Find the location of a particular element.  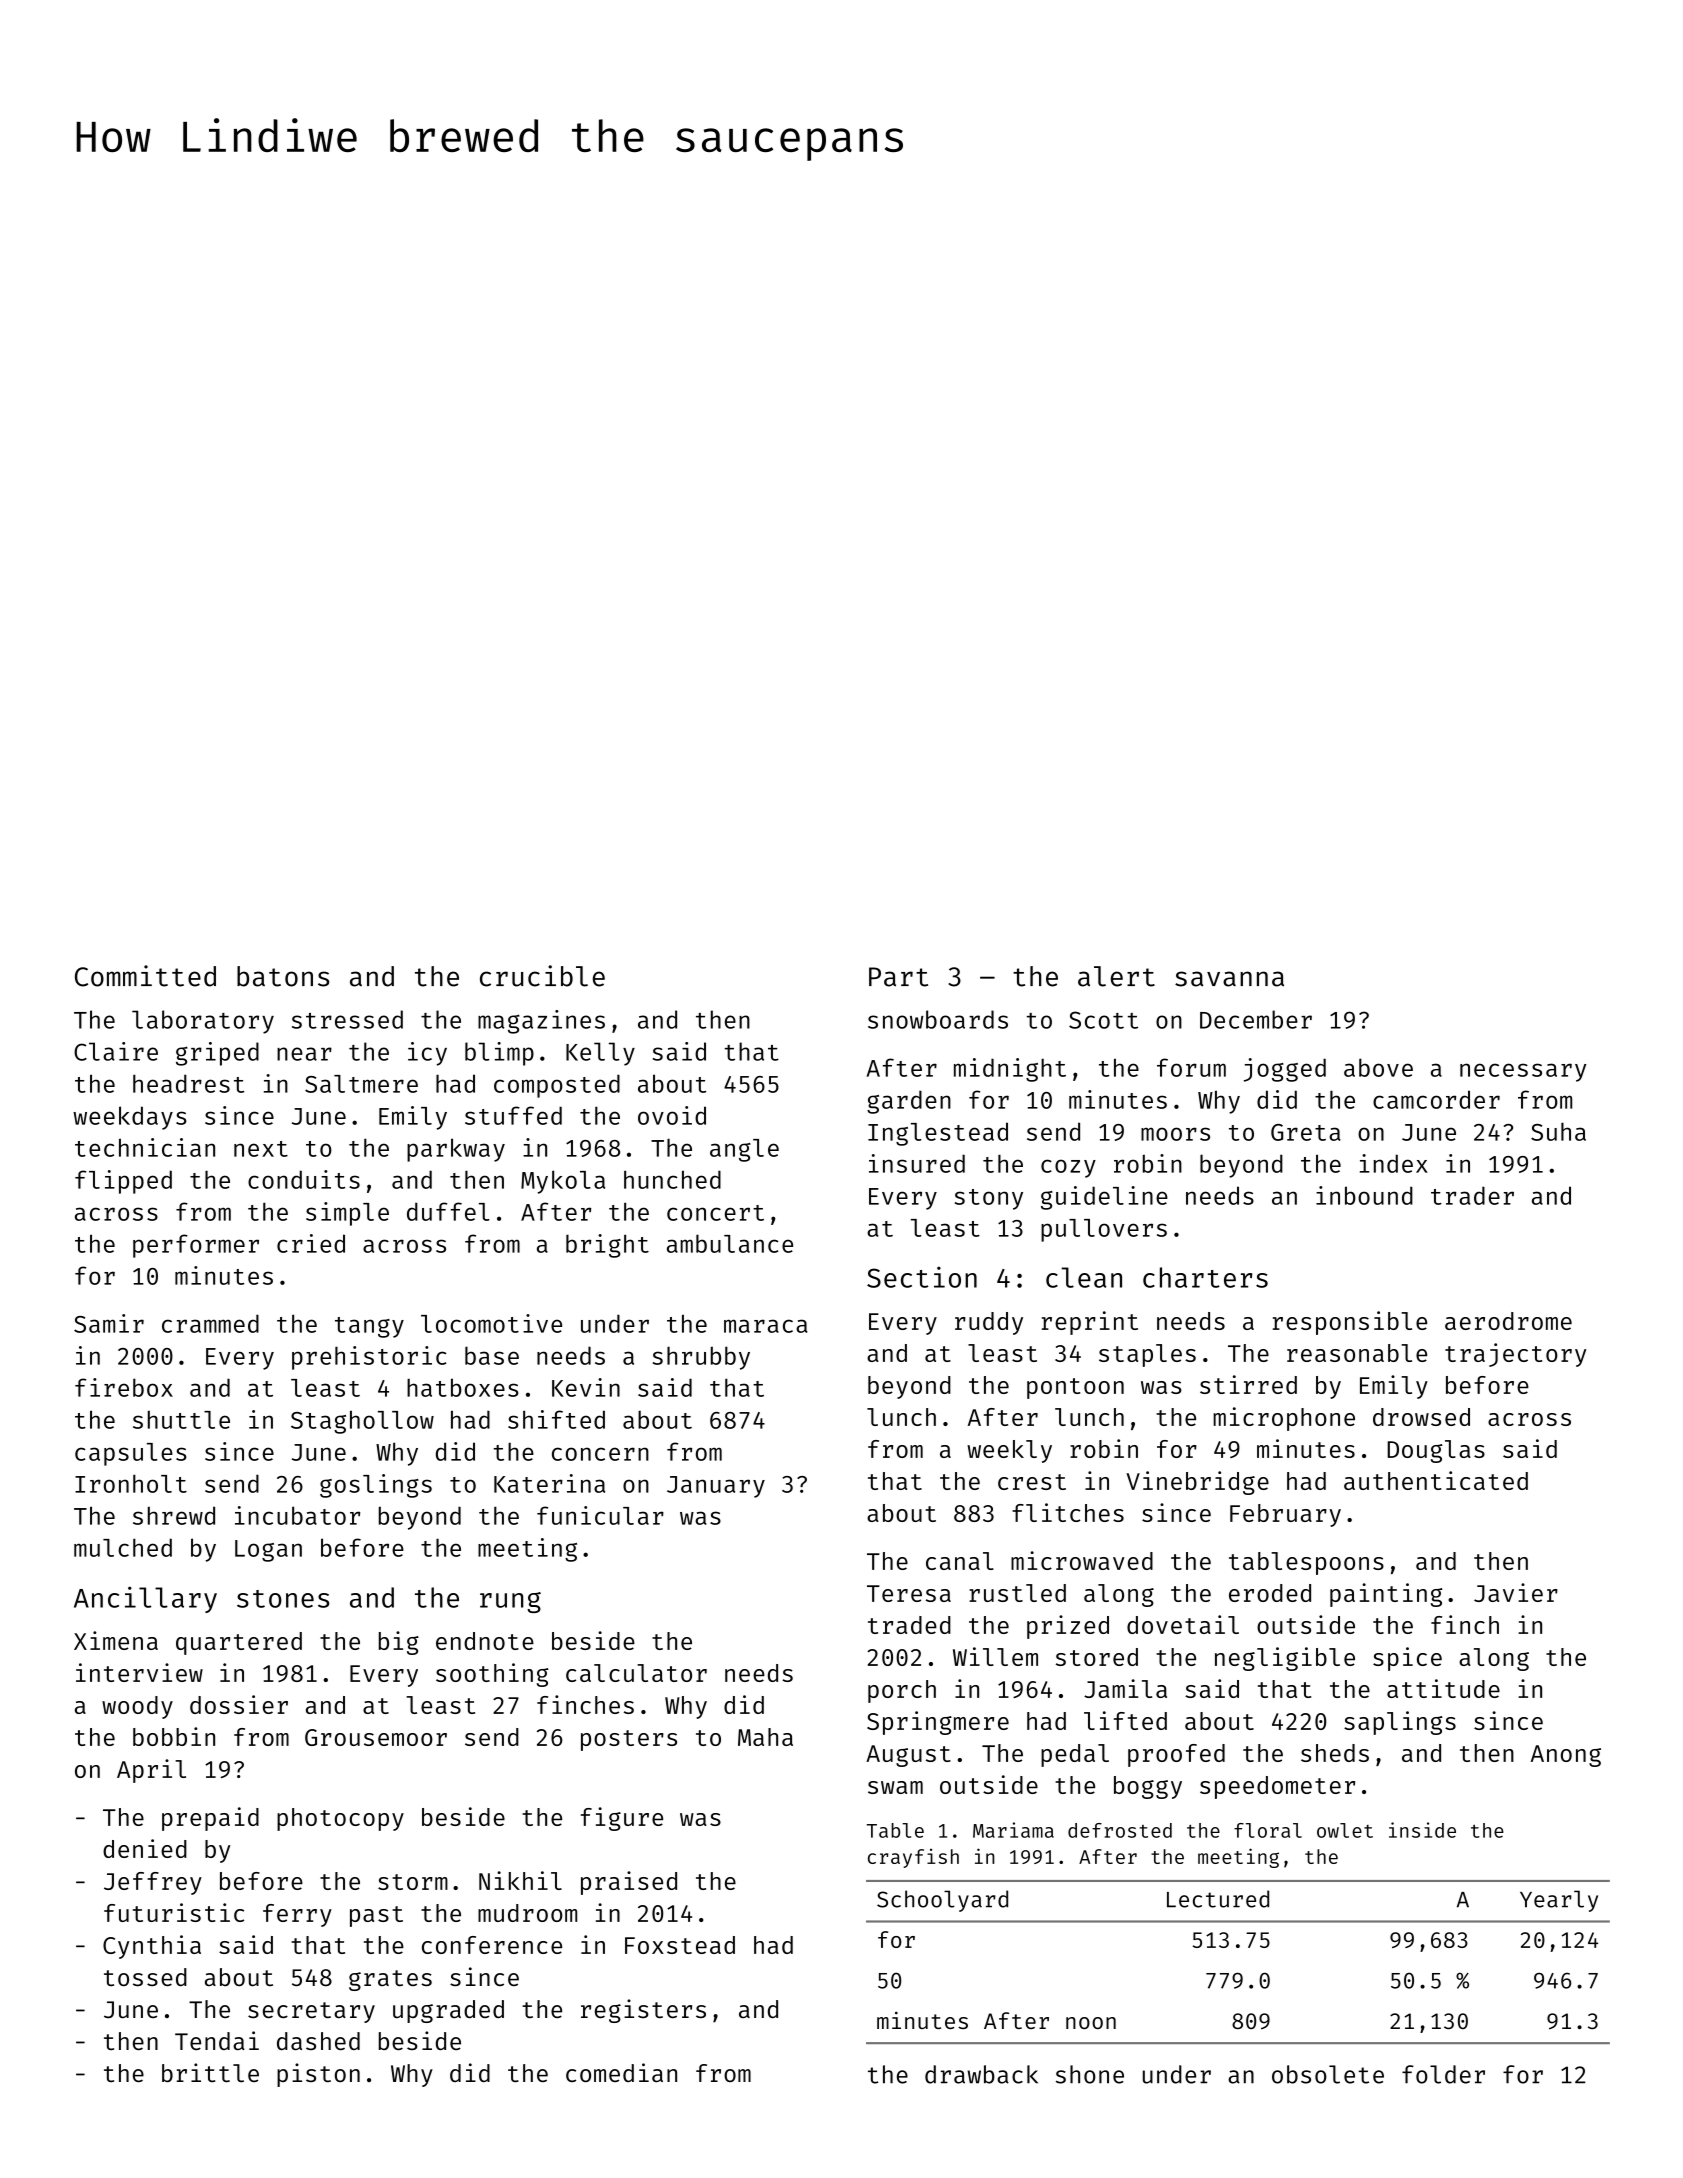

garden is located at coordinates (909, 1102).
